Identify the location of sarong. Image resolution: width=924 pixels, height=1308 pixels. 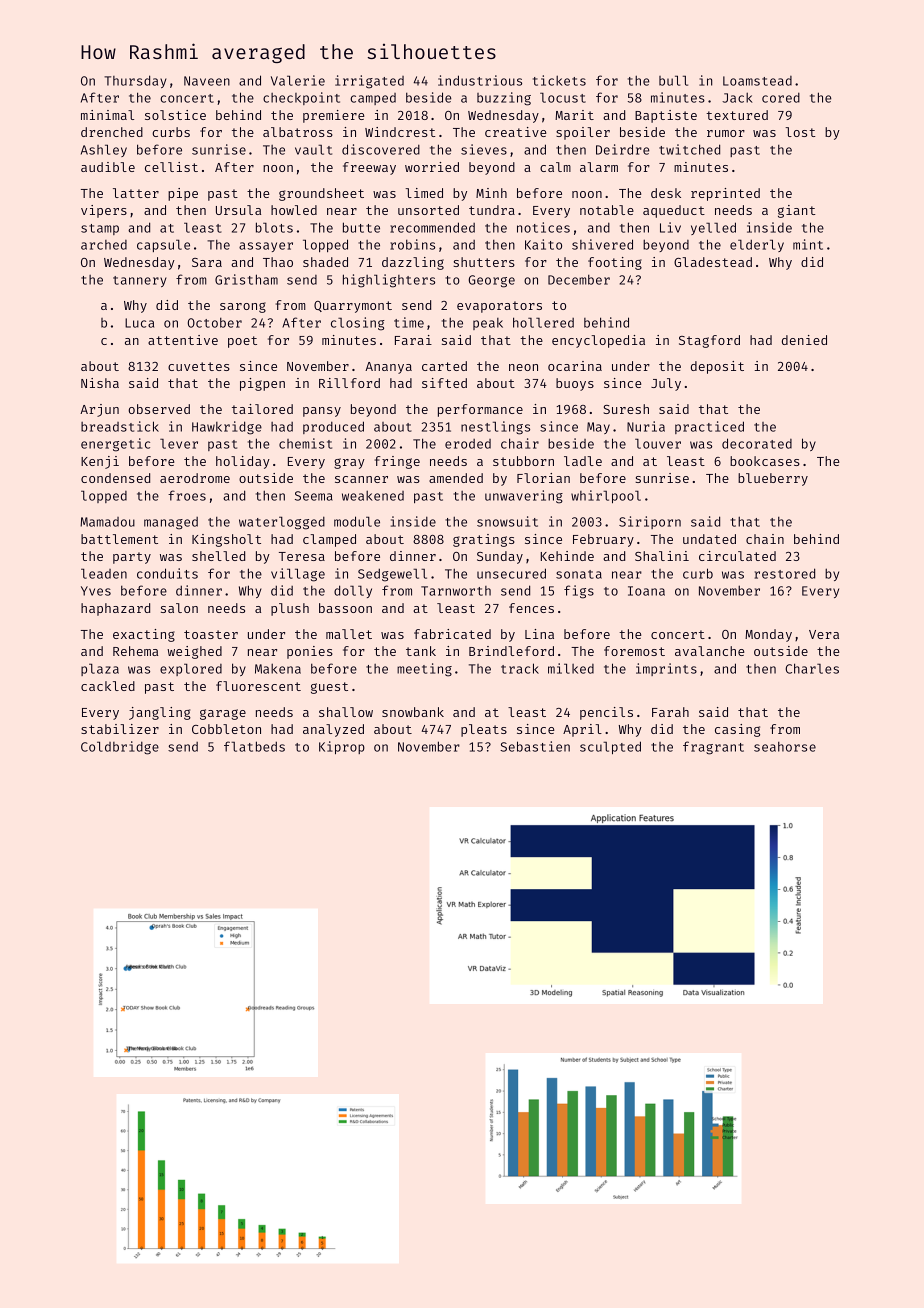
(243, 307).
